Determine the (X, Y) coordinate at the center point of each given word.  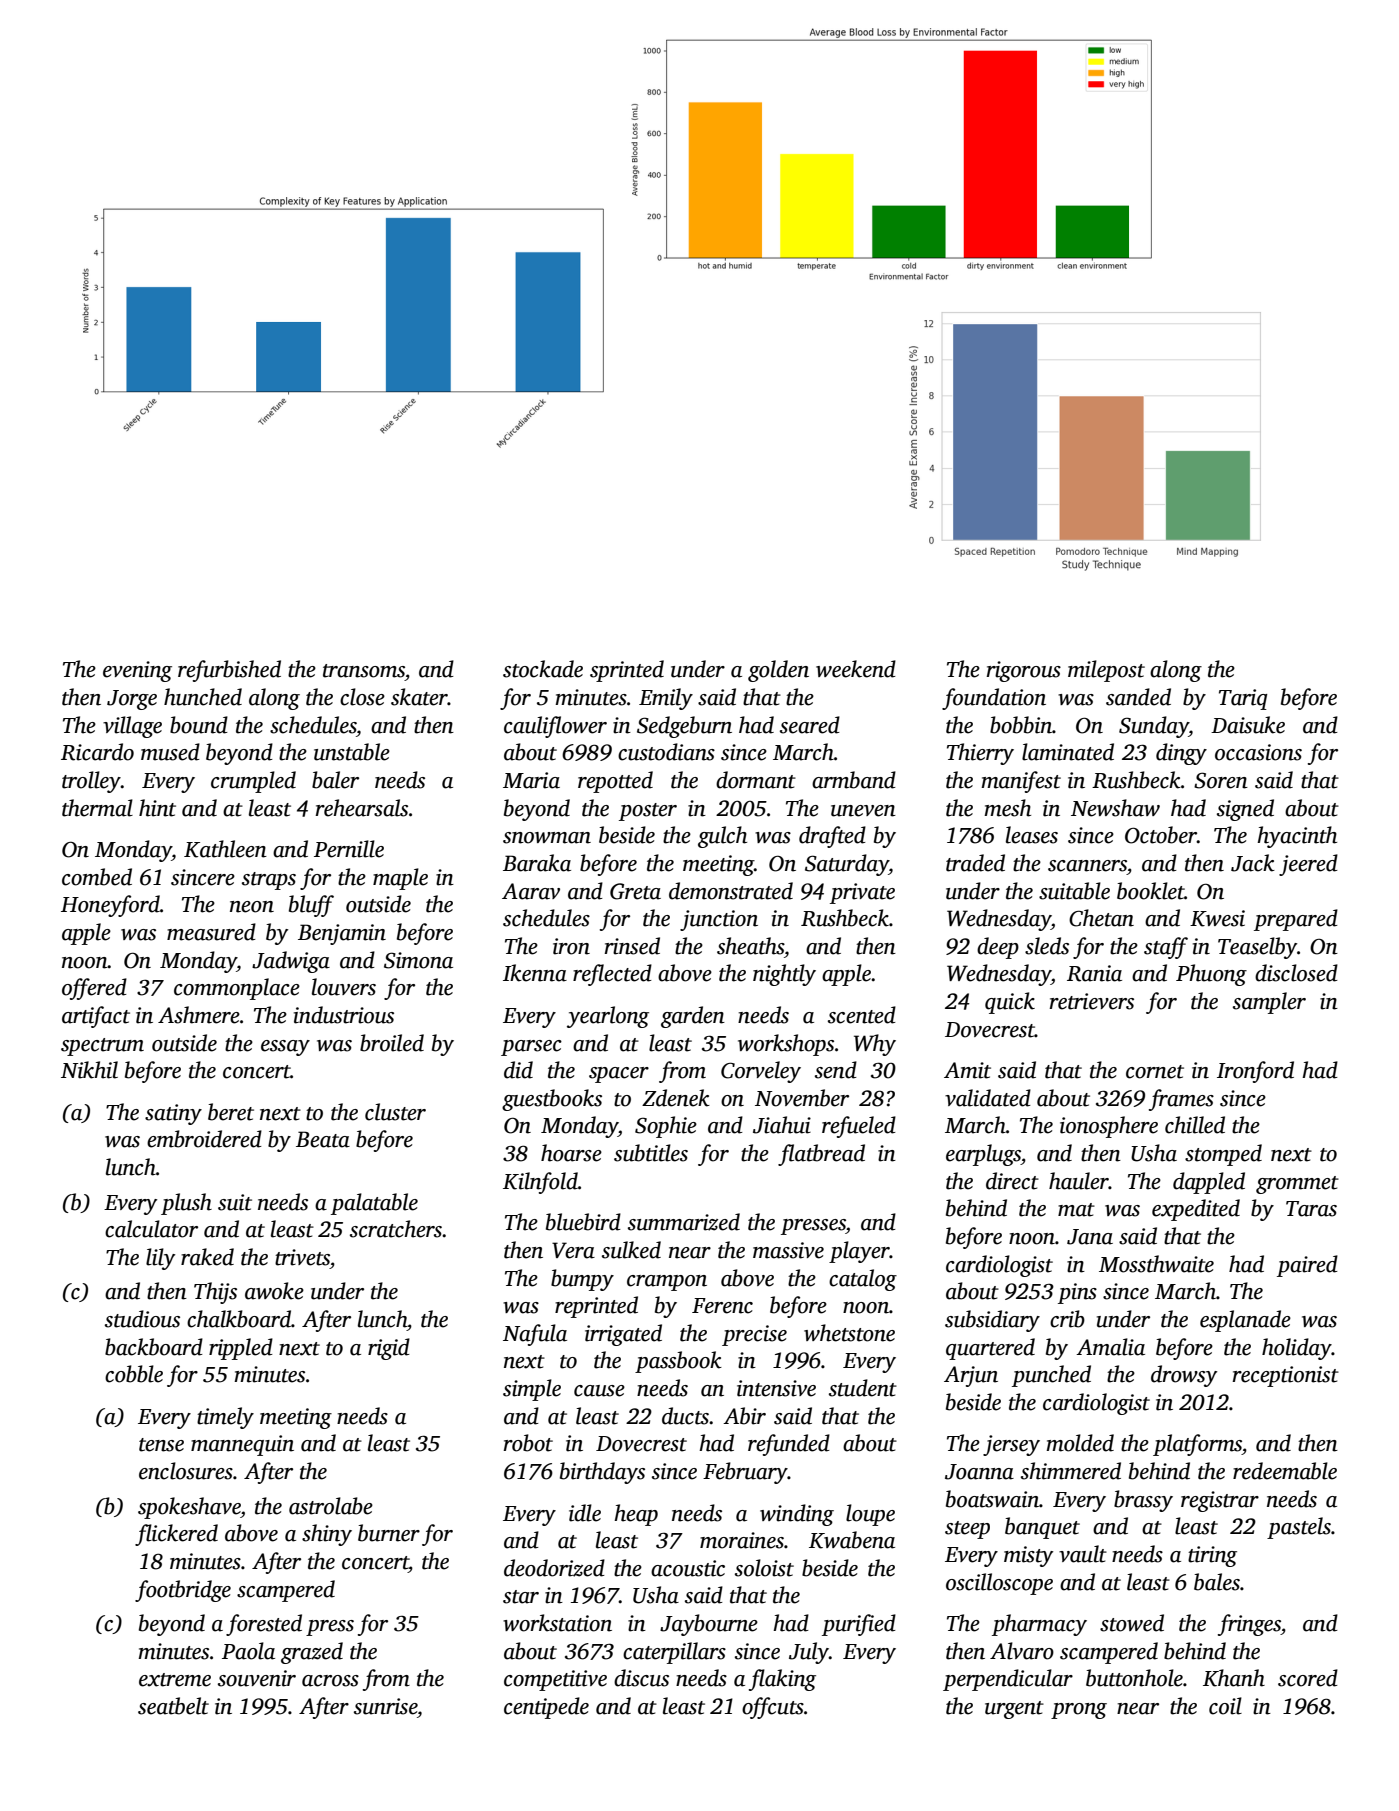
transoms (364, 671)
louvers (344, 987)
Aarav (531, 891)
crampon (667, 1283)
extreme (175, 1680)
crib (1067, 1319)
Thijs (215, 1293)
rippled (241, 1349)
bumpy (582, 1280)
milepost (1106, 671)
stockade (543, 669)
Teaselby (1257, 948)
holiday (1297, 1349)
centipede (546, 1708)
